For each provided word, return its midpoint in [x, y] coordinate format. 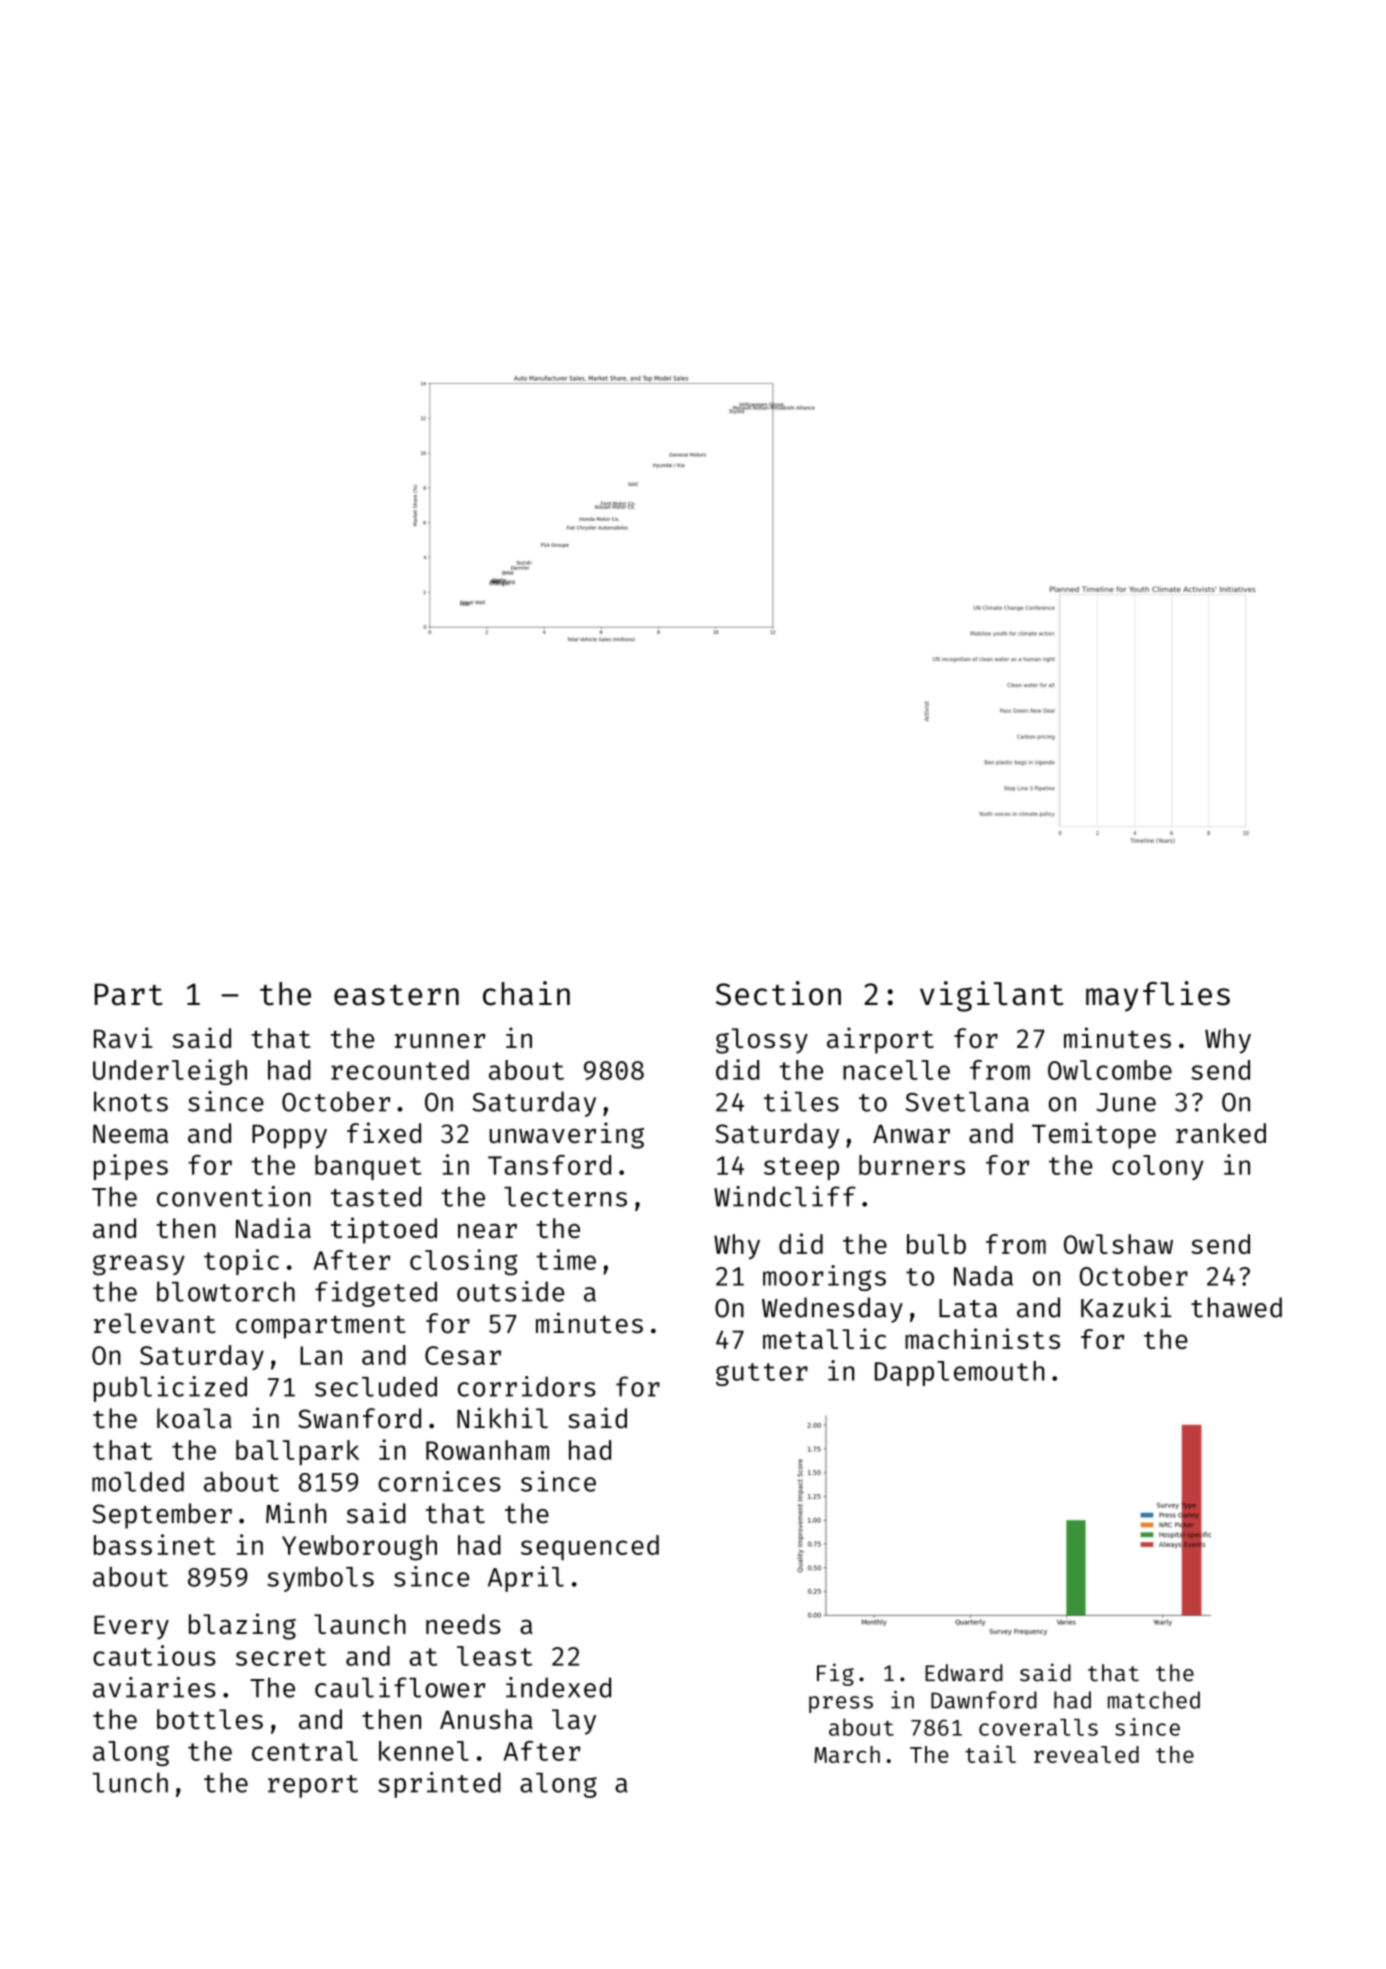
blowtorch [226, 1291]
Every [131, 1627]
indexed [558, 1687]
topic [241, 1262]
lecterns [565, 1197]
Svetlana [967, 1102]
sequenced [590, 1547]
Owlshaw [1118, 1244]
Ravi [123, 1037]
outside [510, 1291]
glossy [762, 1041]
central [305, 1751]
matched [1154, 1700]
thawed [1236, 1307]
